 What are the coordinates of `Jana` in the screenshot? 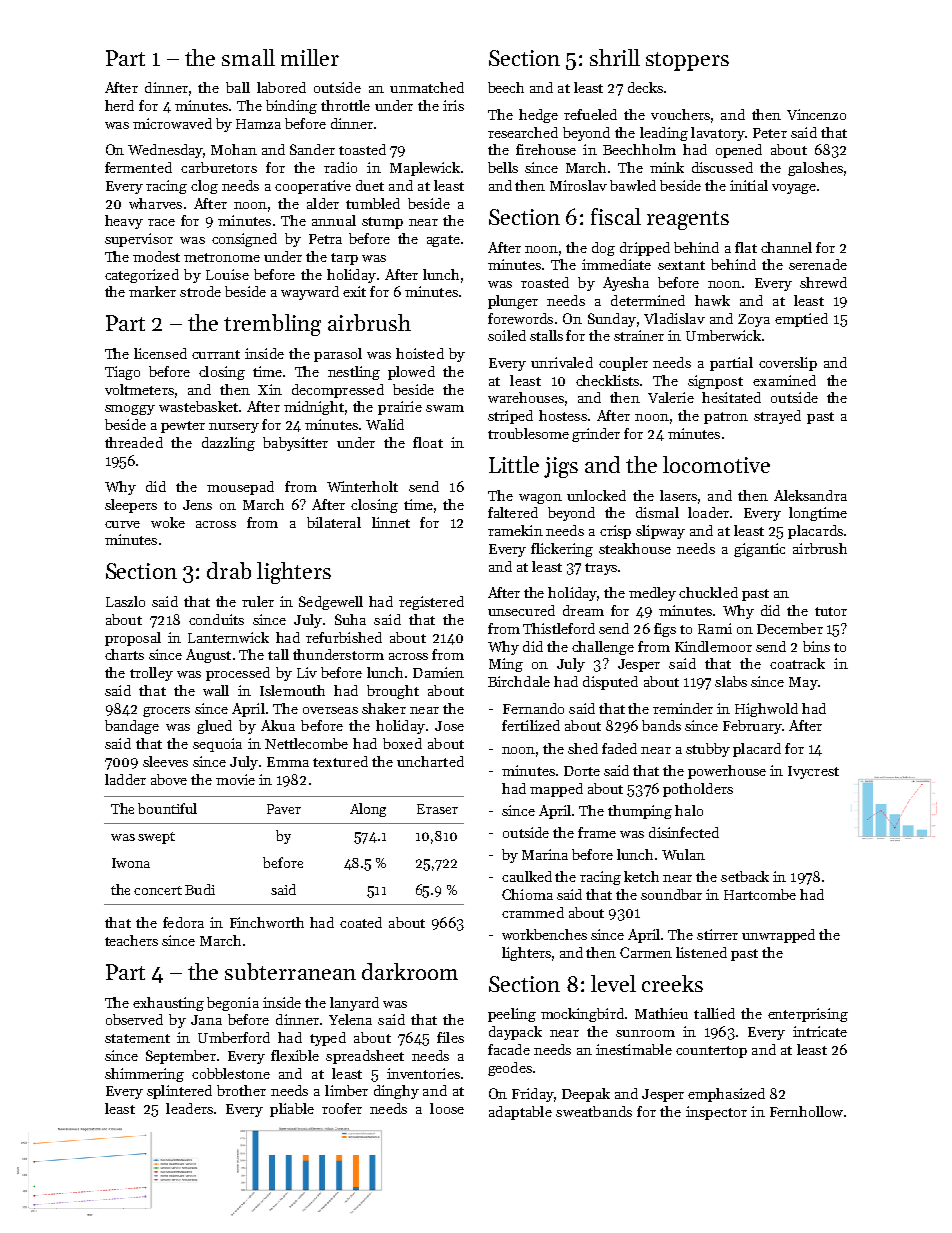 It's located at (206, 1020).
